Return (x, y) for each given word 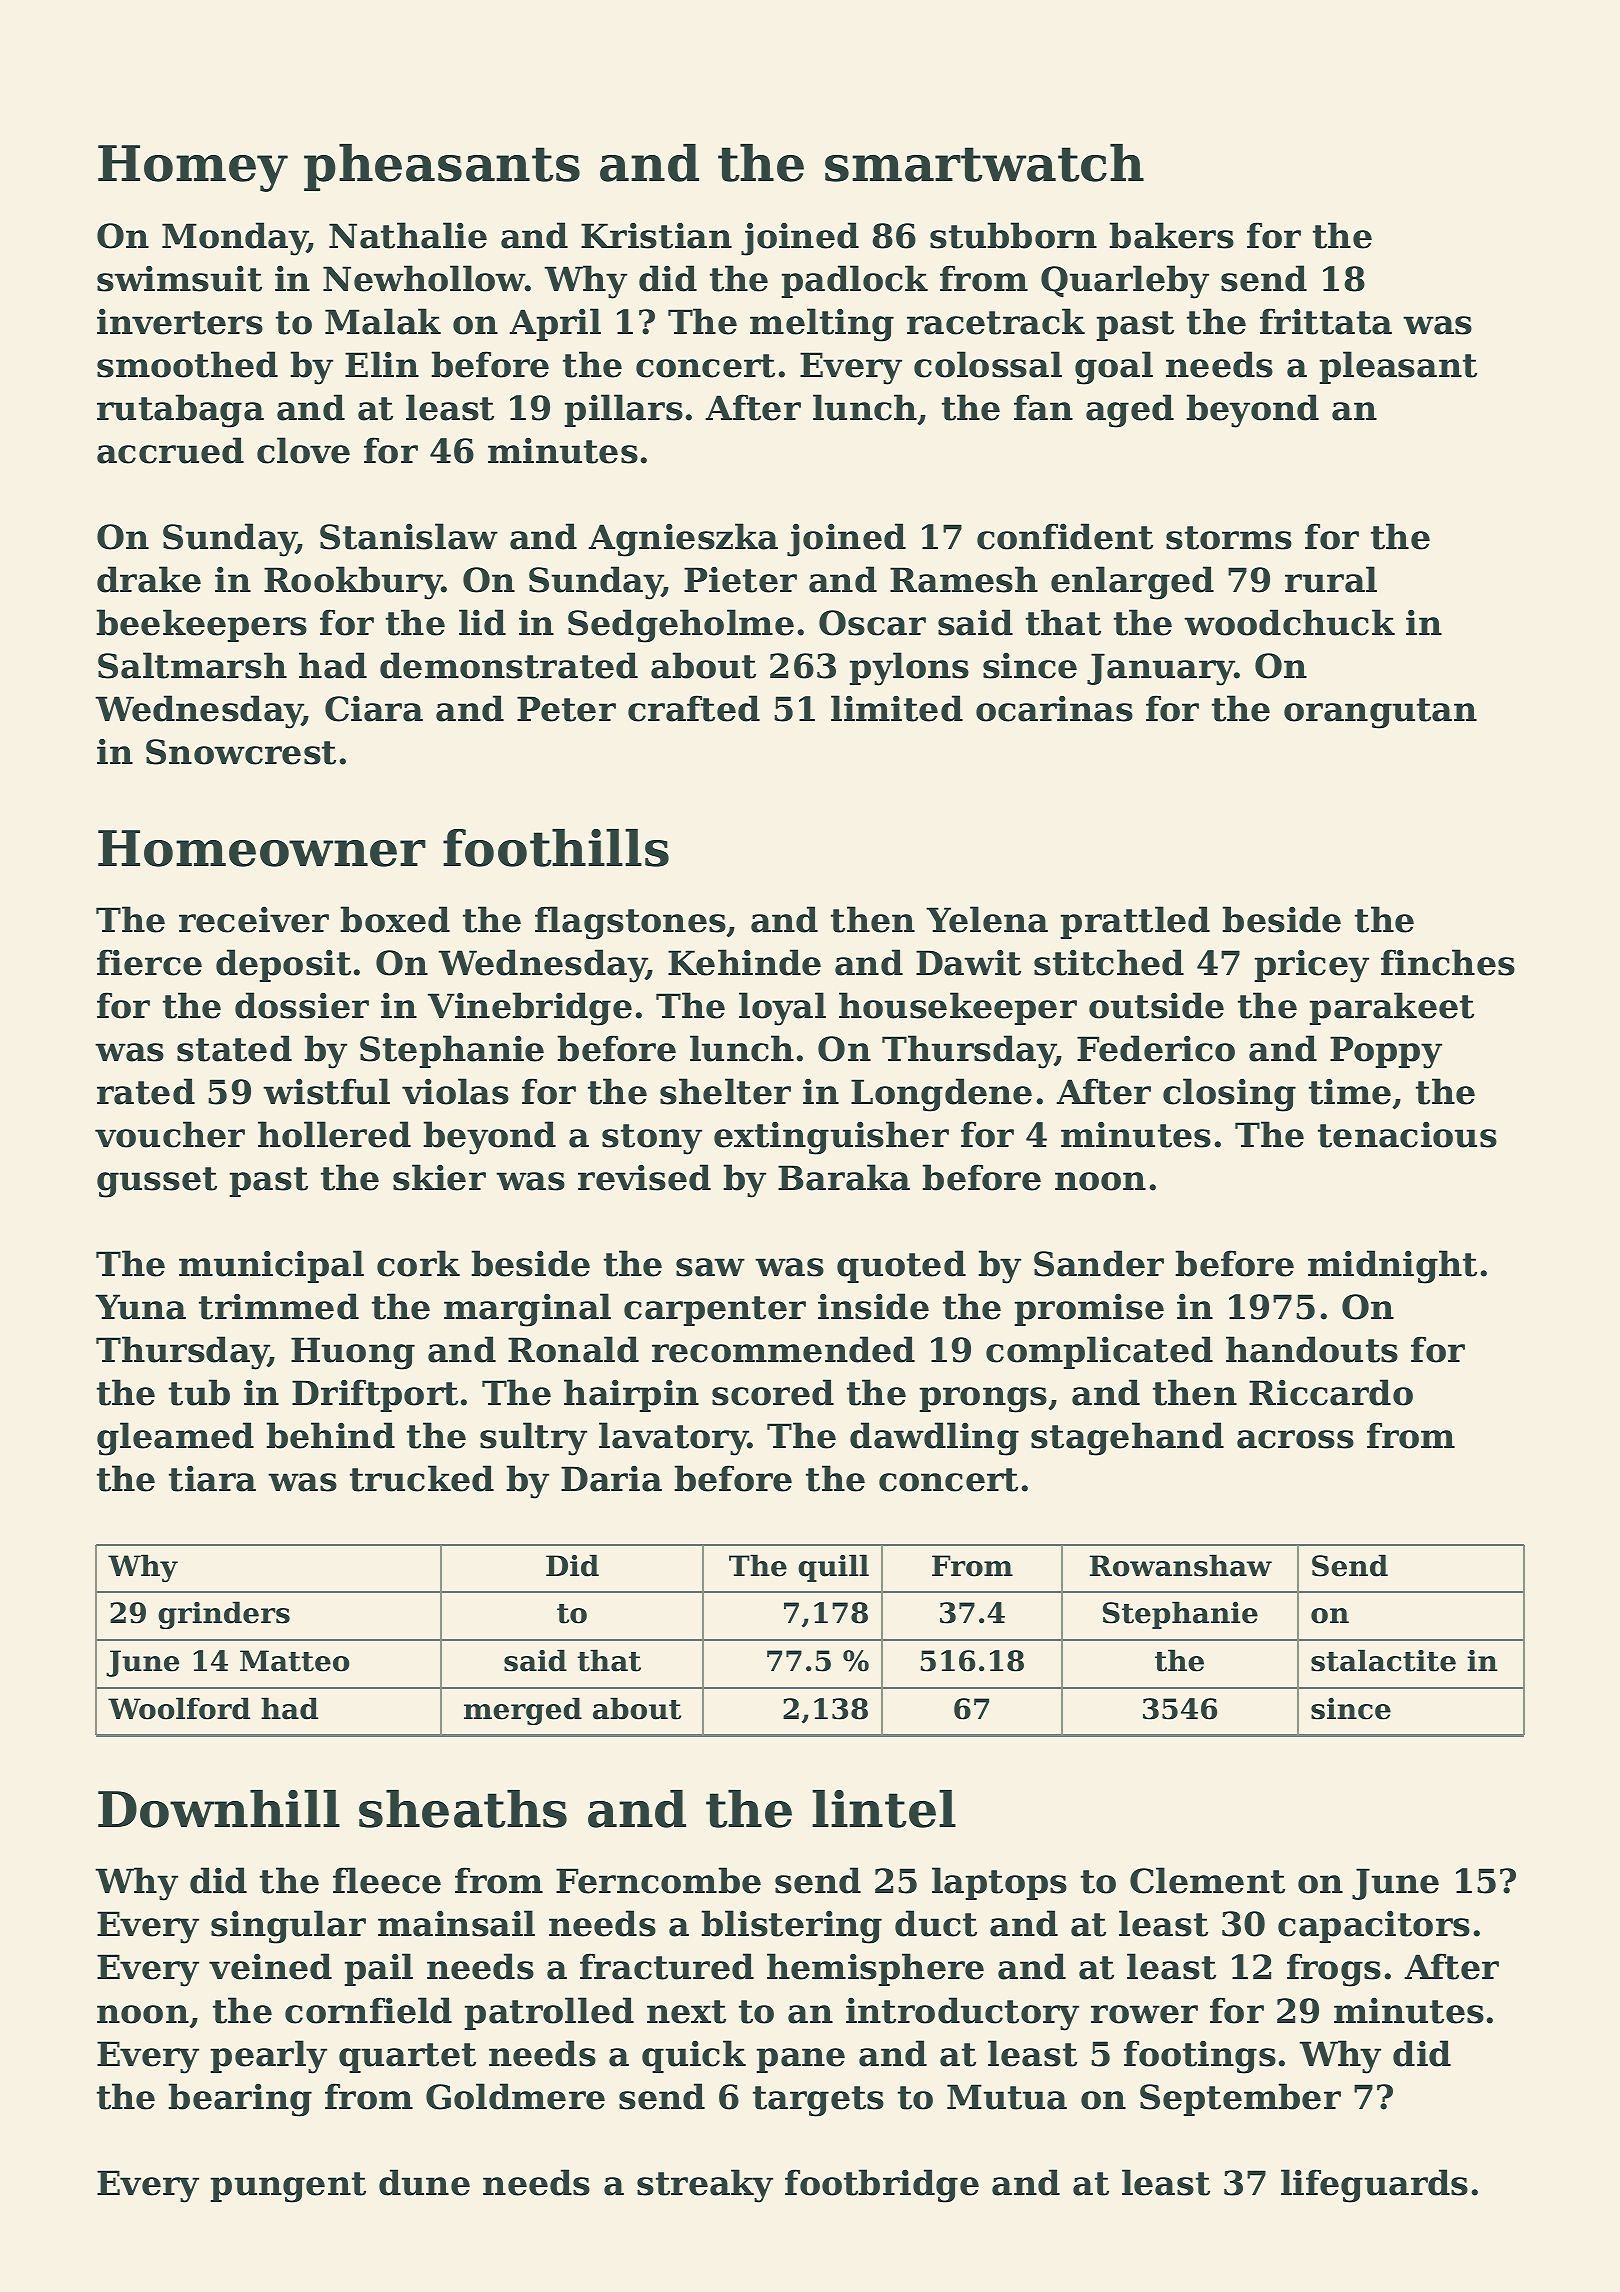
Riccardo (1331, 1392)
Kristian (656, 235)
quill (833, 1568)
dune (424, 2182)
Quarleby (1125, 282)
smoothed (187, 364)
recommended (783, 1349)
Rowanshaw (1181, 1565)
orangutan (1380, 713)
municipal (271, 1266)
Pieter (740, 579)
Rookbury (353, 583)
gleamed (175, 1439)
